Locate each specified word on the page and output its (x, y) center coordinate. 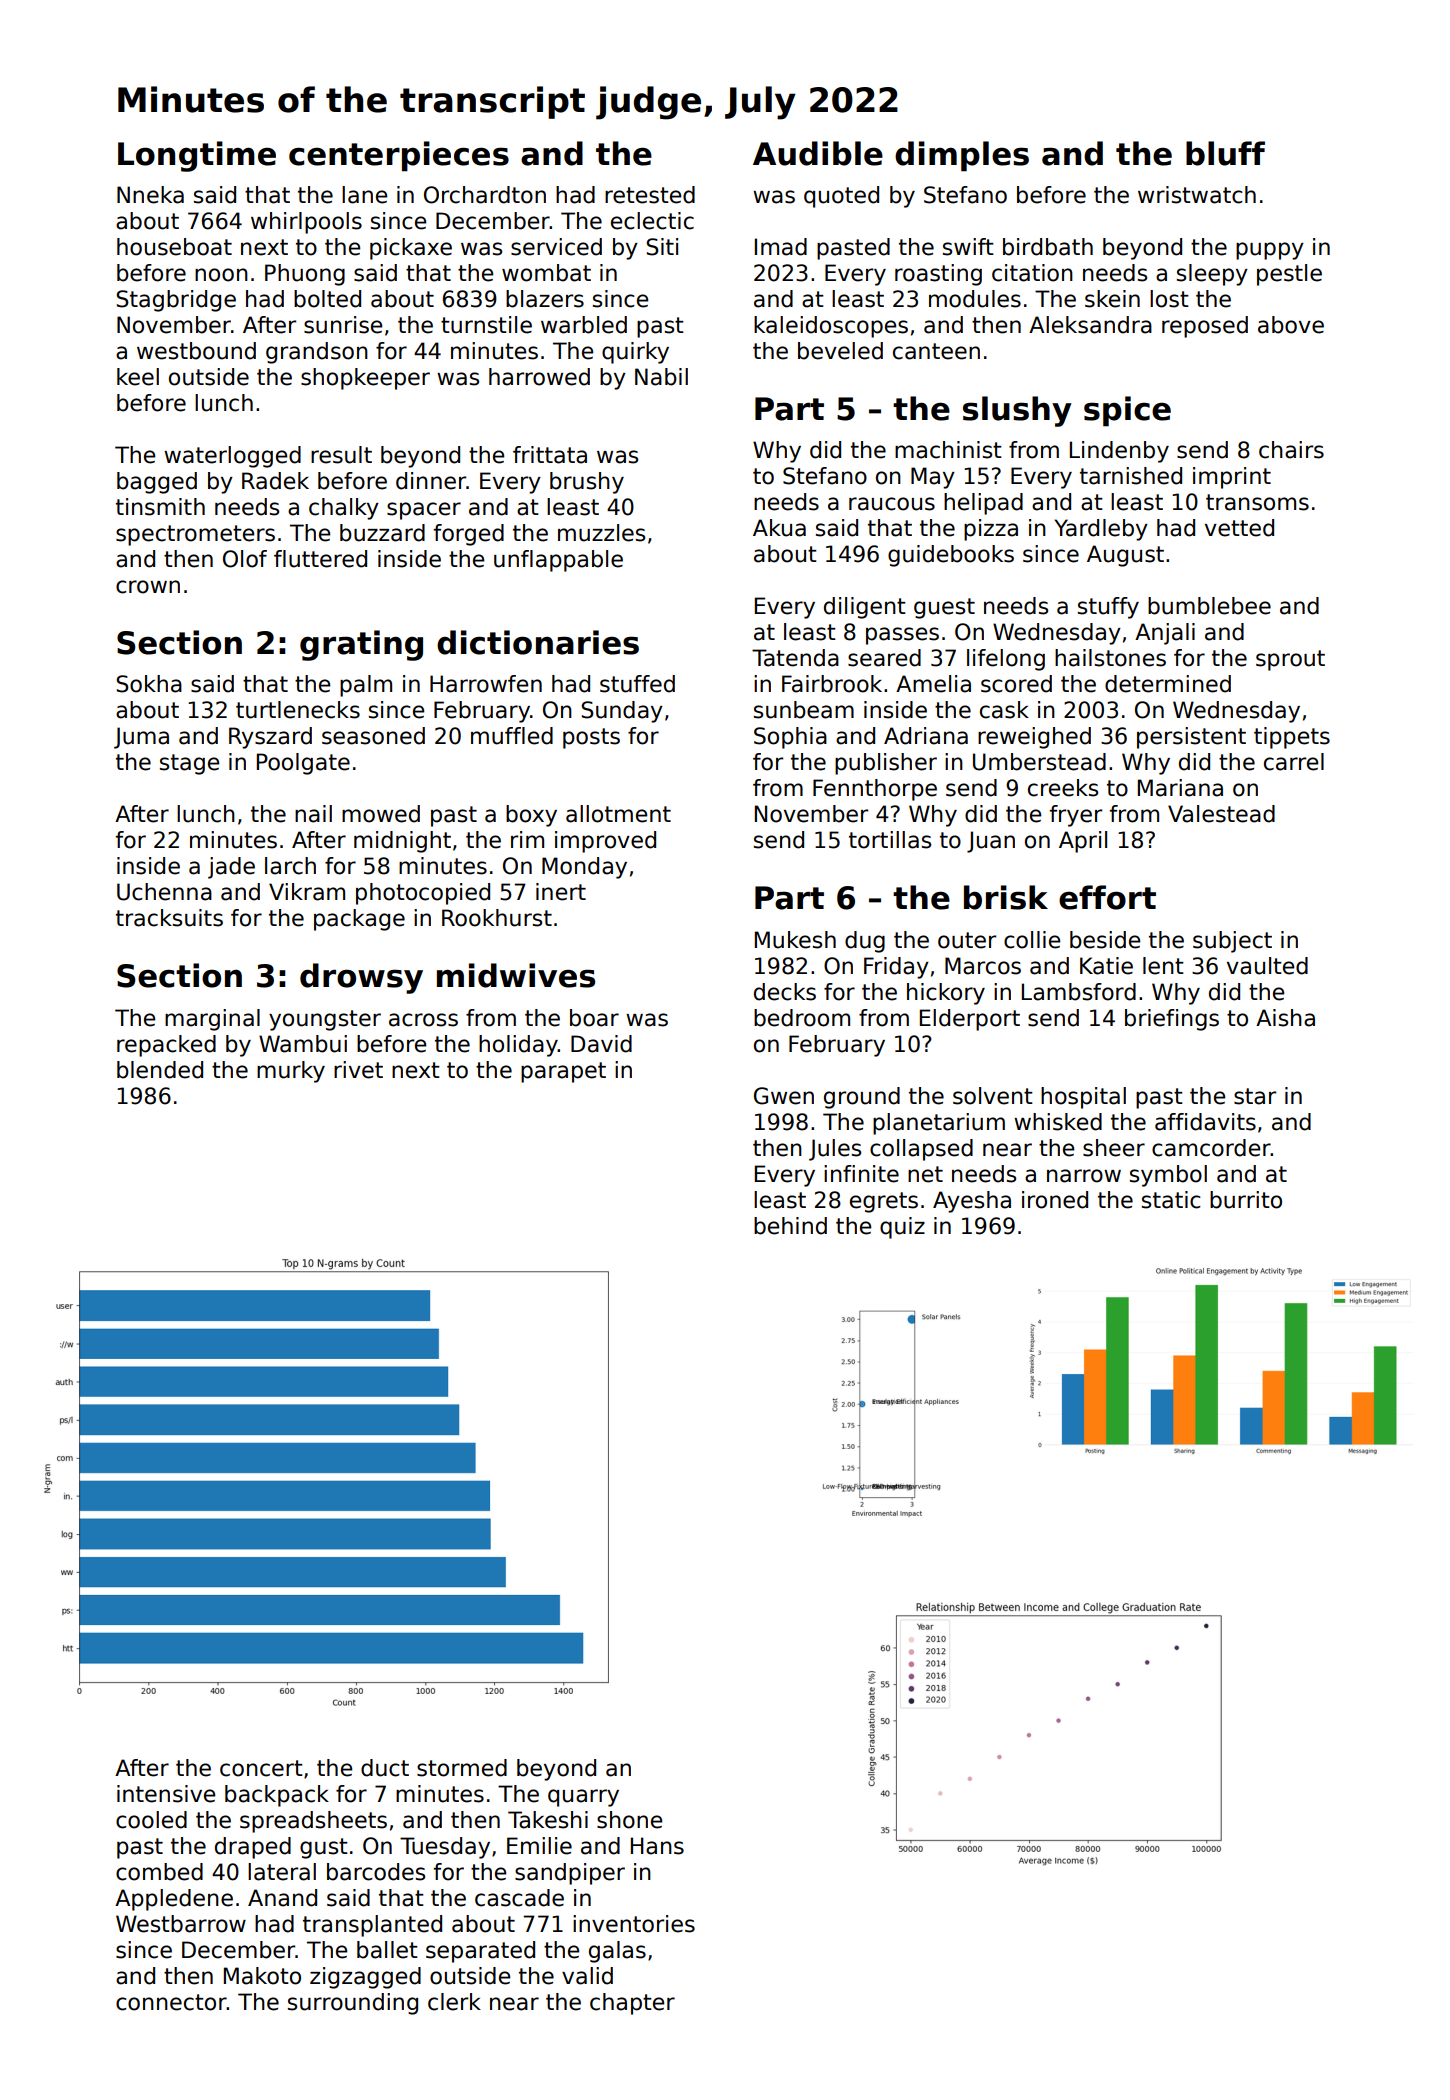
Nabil (661, 377)
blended (160, 1070)
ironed (1055, 1200)
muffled (512, 736)
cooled (151, 1820)
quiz (902, 1228)
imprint (1232, 478)
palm (366, 686)
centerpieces (399, 156)
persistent (1191, 738)
